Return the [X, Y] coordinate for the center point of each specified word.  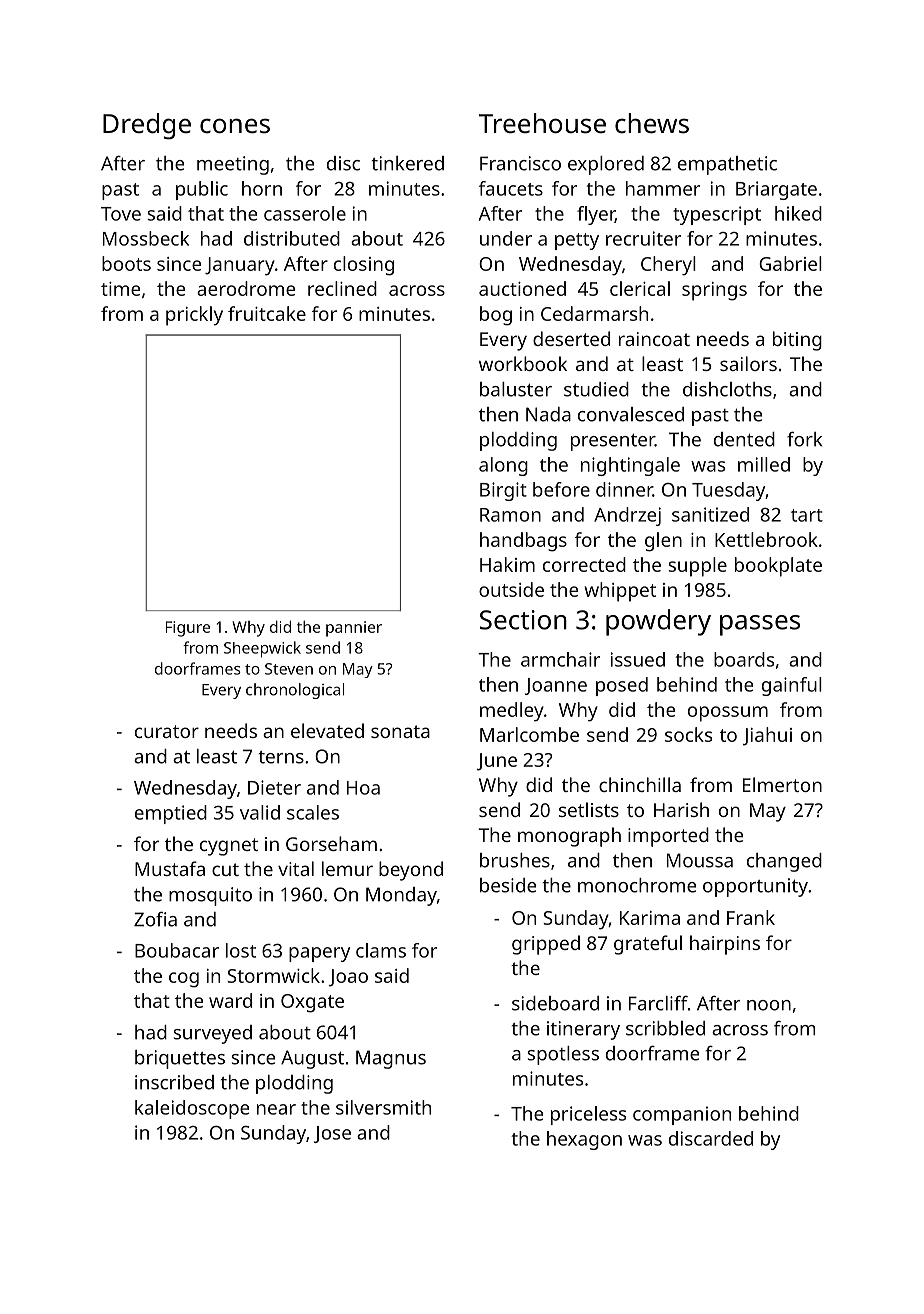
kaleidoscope [192, 1109]
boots [126, 263]
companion [682, 1115]
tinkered [408, 163]
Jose [332, 1134]
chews [652, 123]
